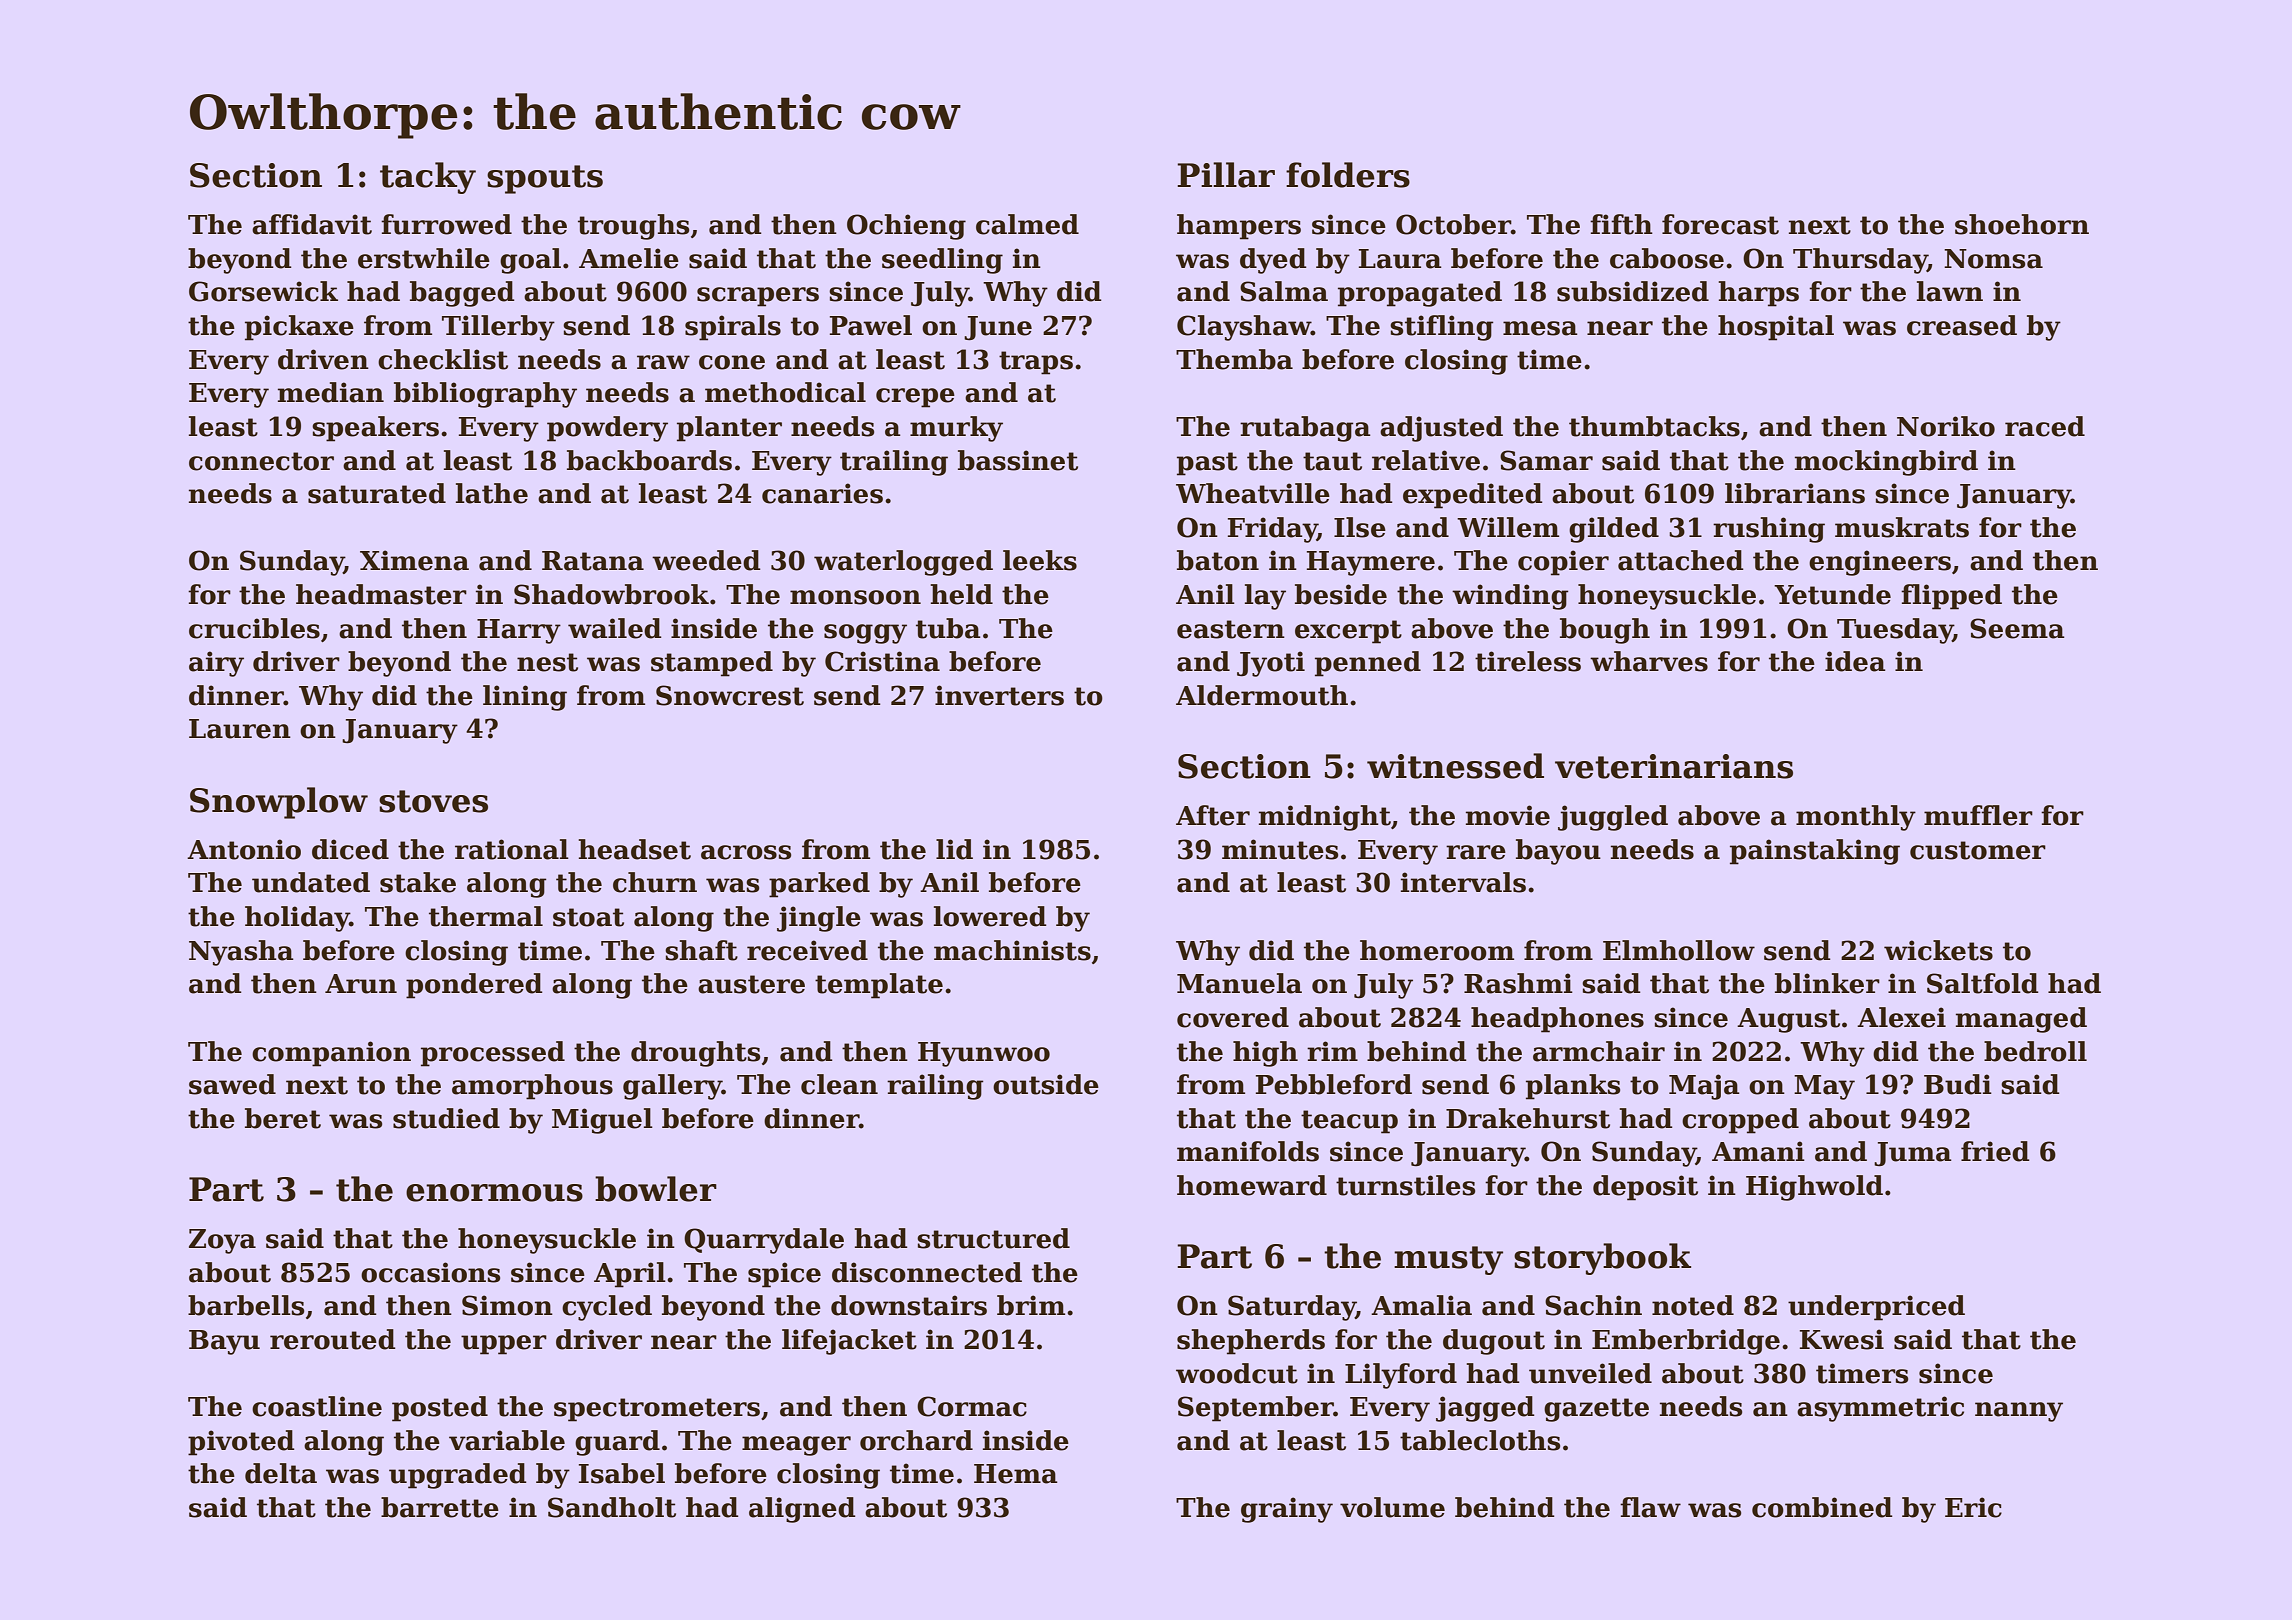 The height and width of the screenshot is (1620, 2292). I want to click on Pillar, so click(1226, 175).
